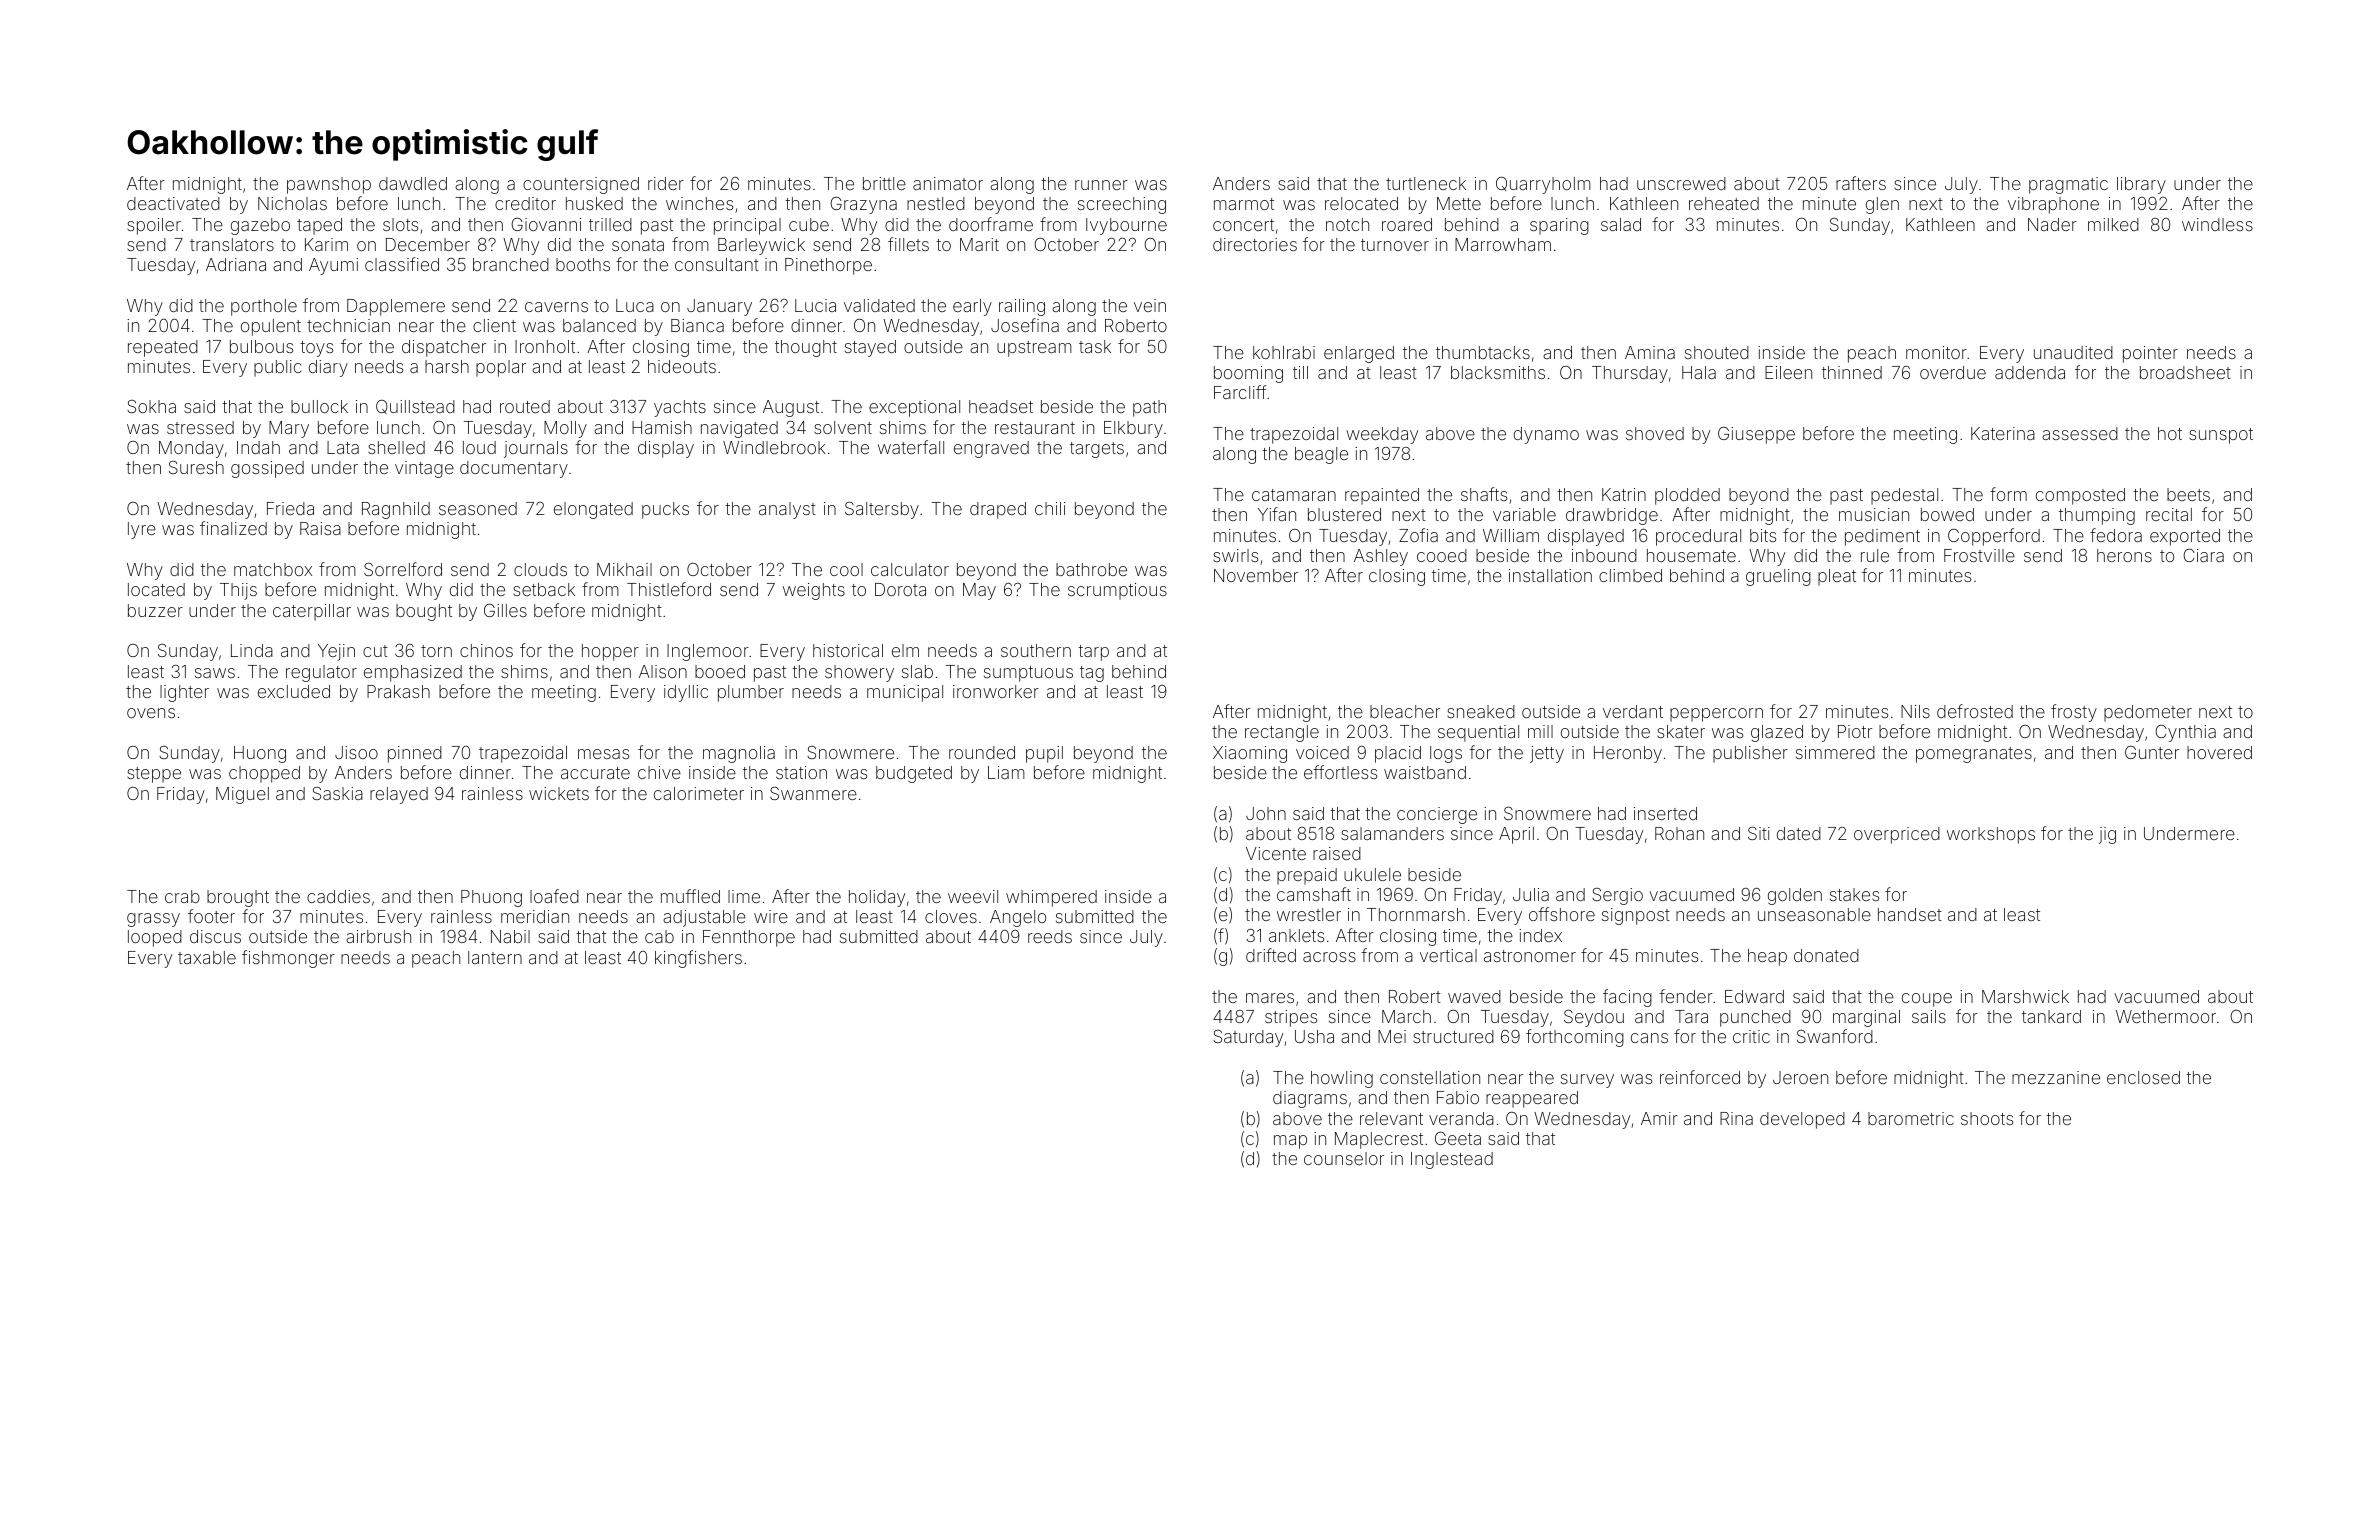  What do you see at coordinates (1550, 575) in the image?
I see `installation` at bounding box center [1550, 575].
